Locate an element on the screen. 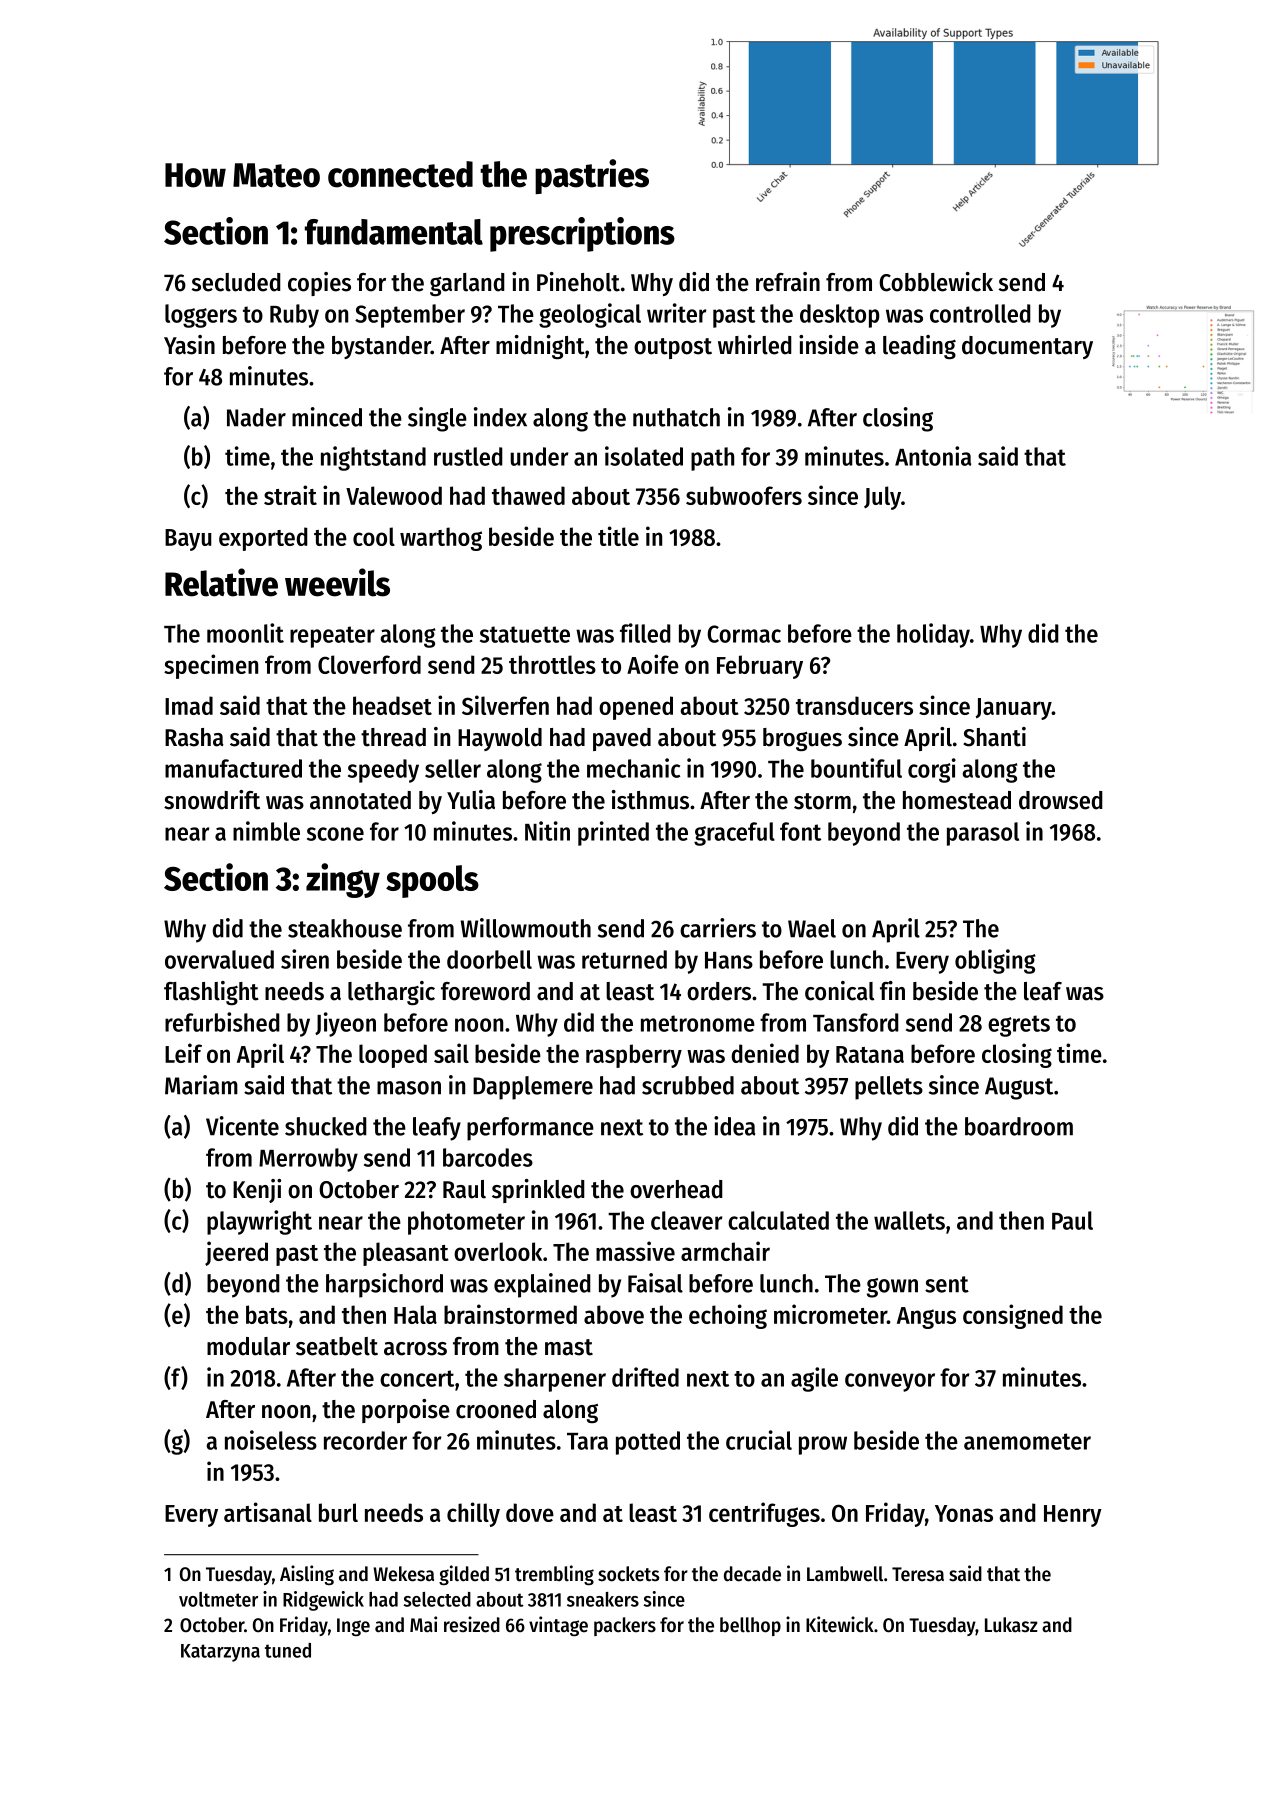 The width and height of the screenshot is (1279, 1809). boardroom is located at coordinates (1019, 1126).
